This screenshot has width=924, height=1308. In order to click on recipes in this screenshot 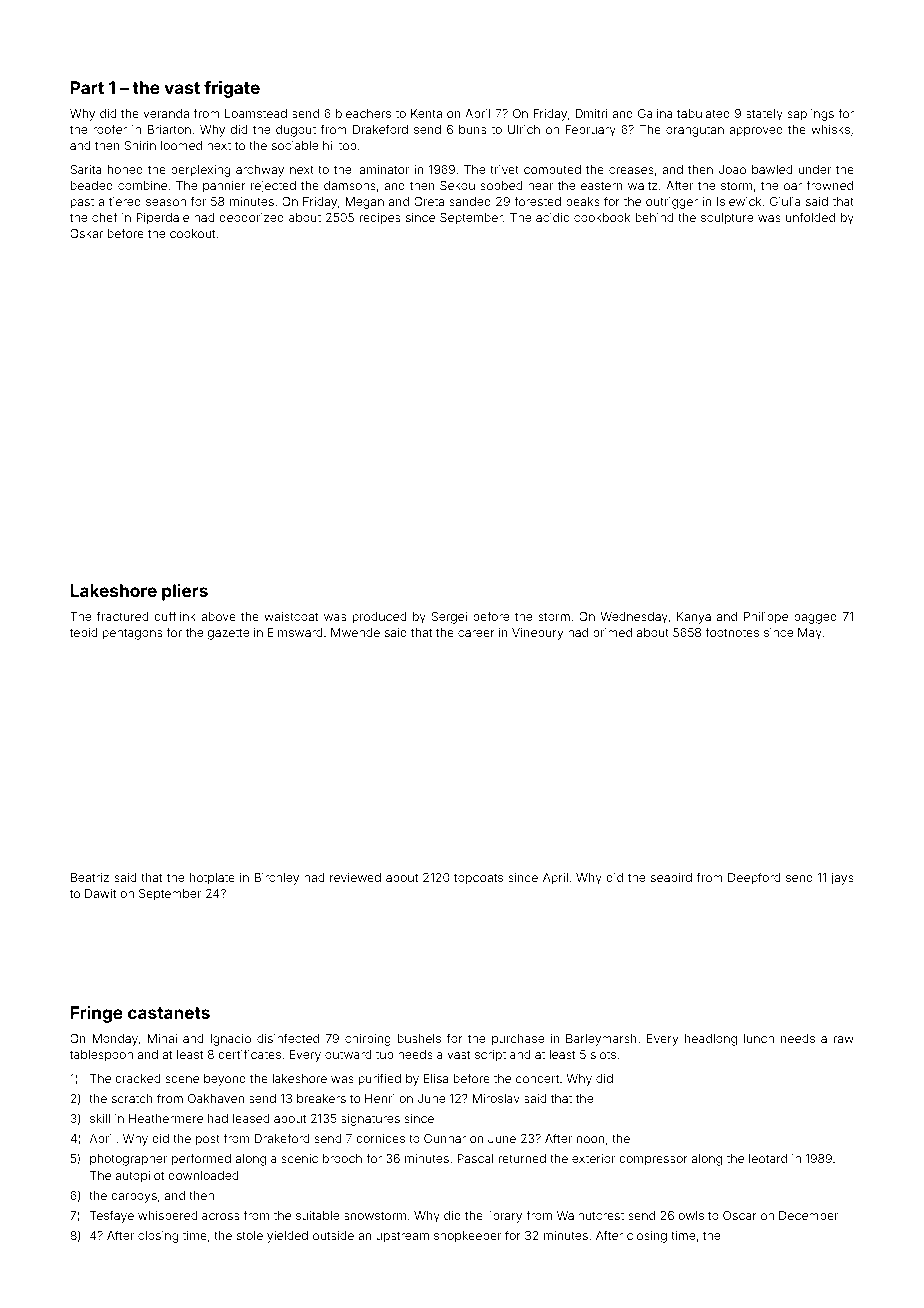, I will do `click(380, 219)`.
